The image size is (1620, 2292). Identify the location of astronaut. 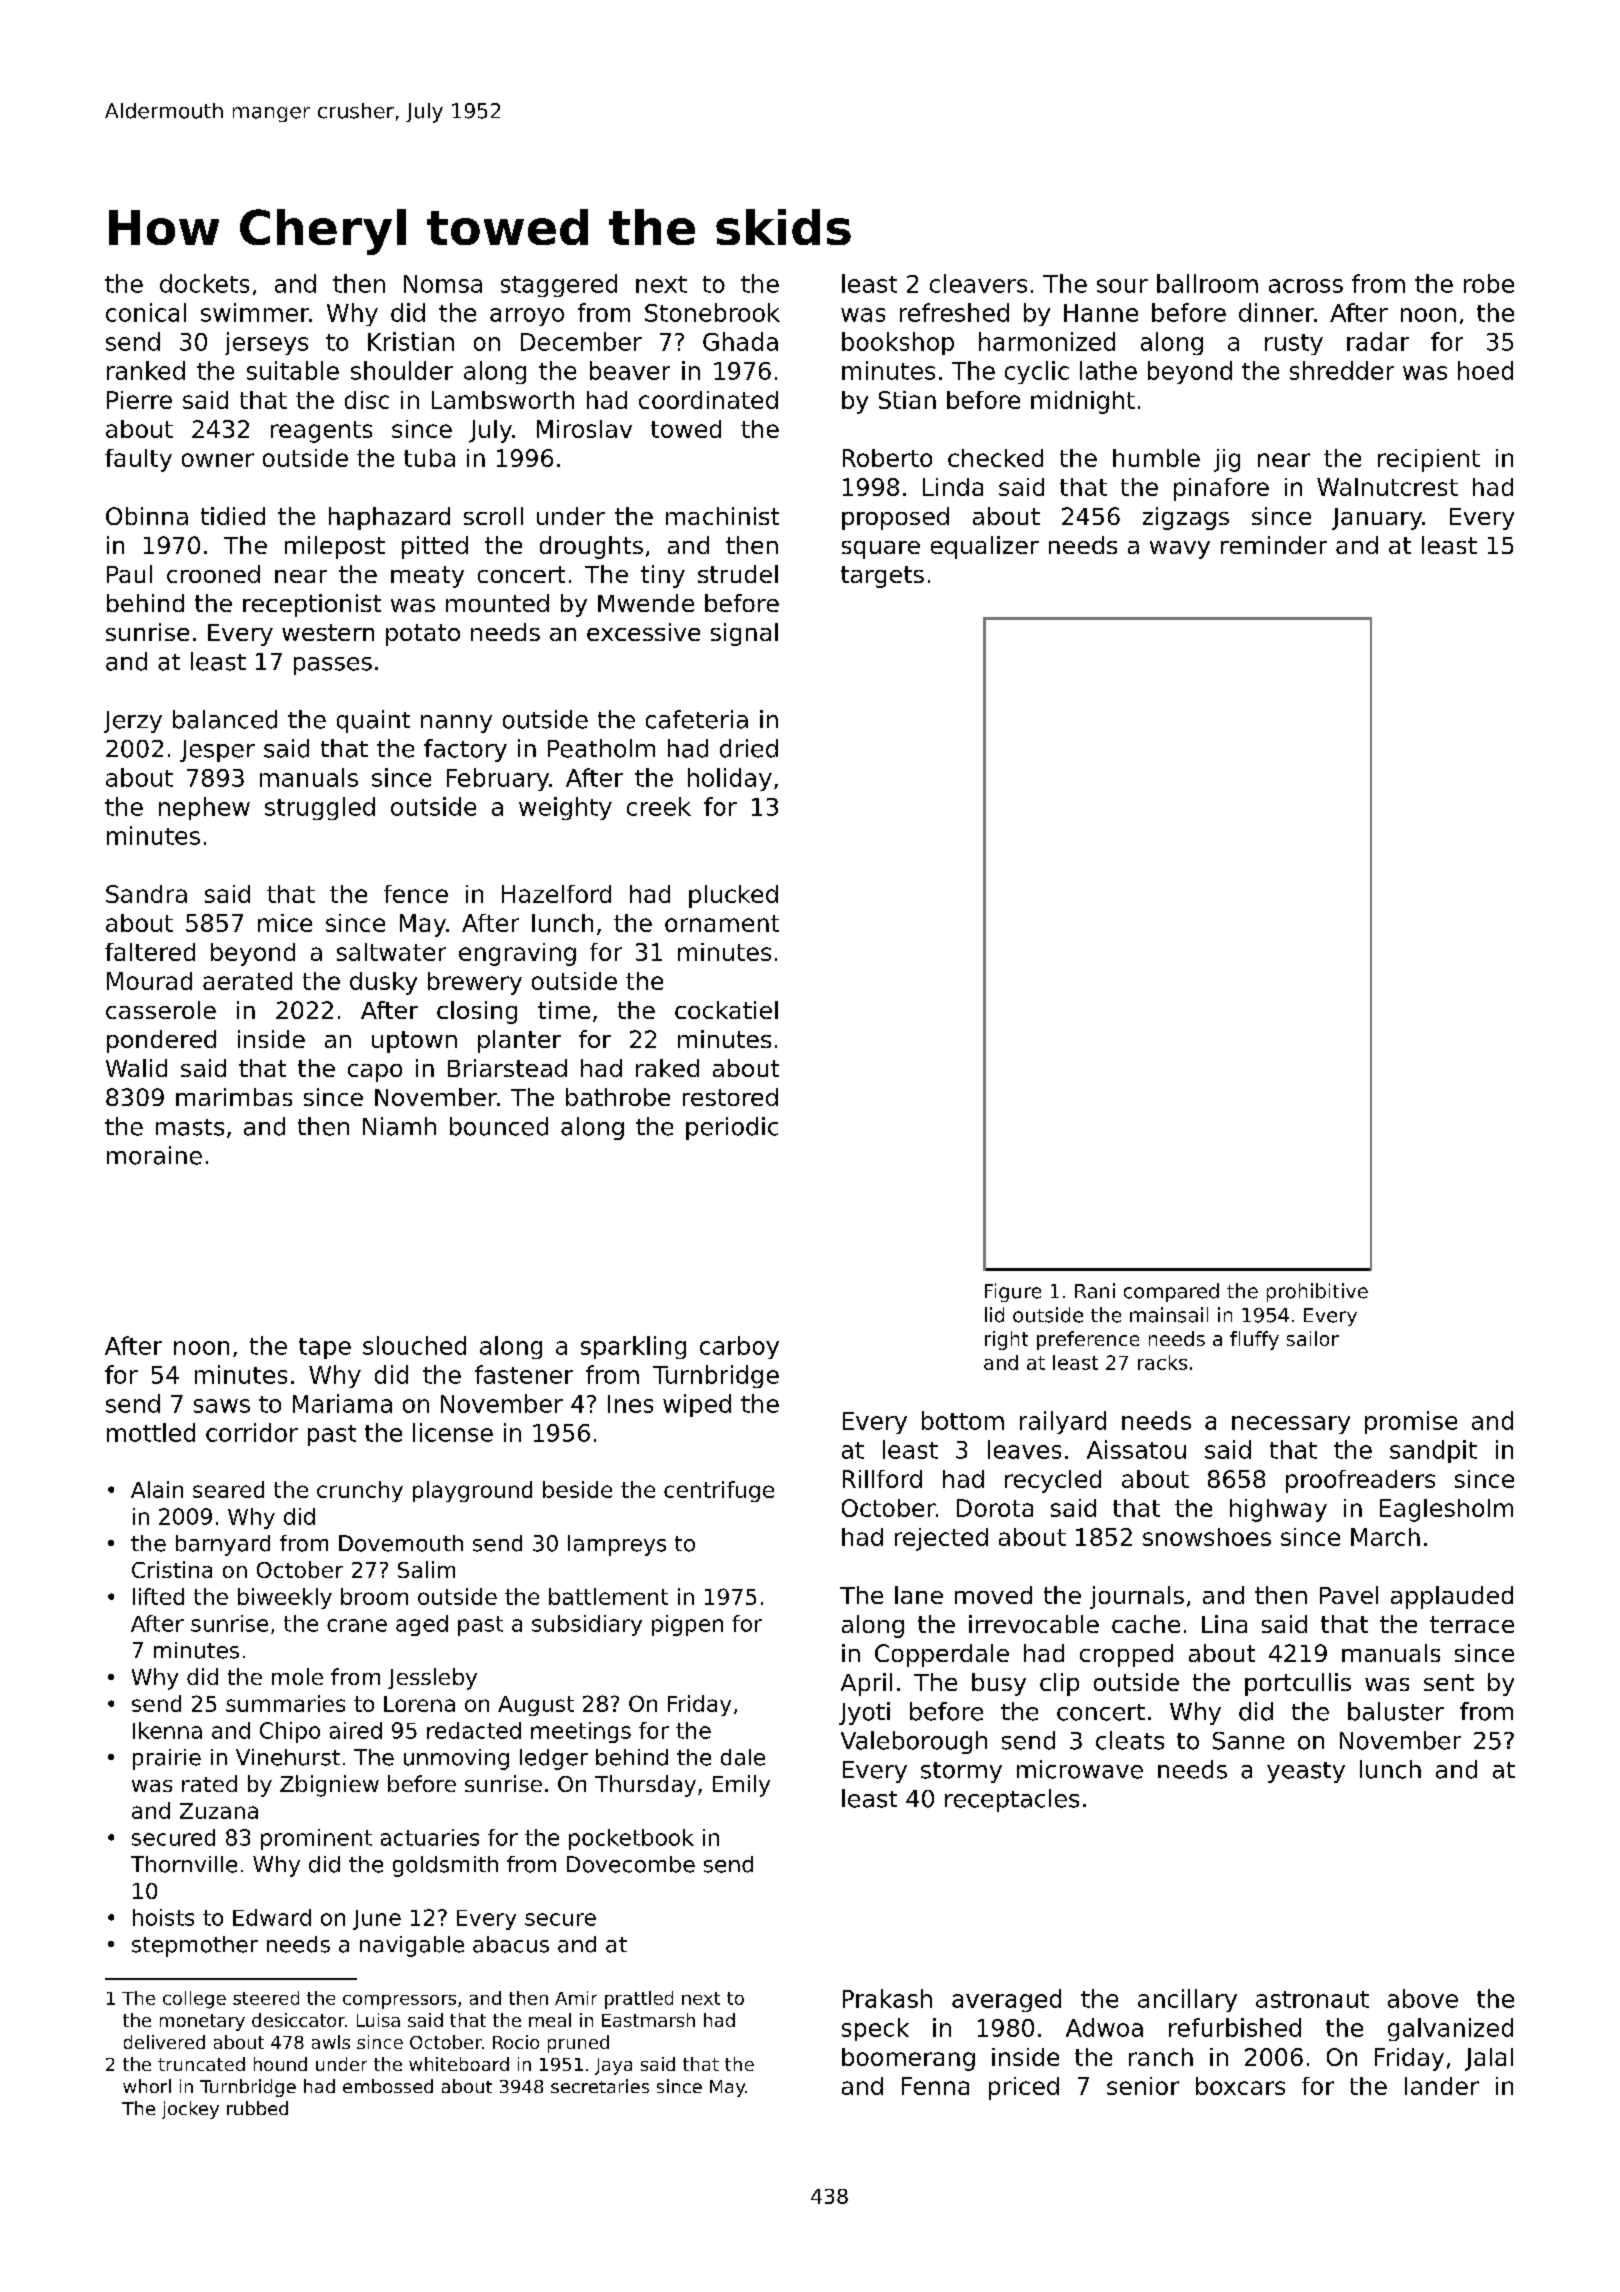
(1312, 1999).
